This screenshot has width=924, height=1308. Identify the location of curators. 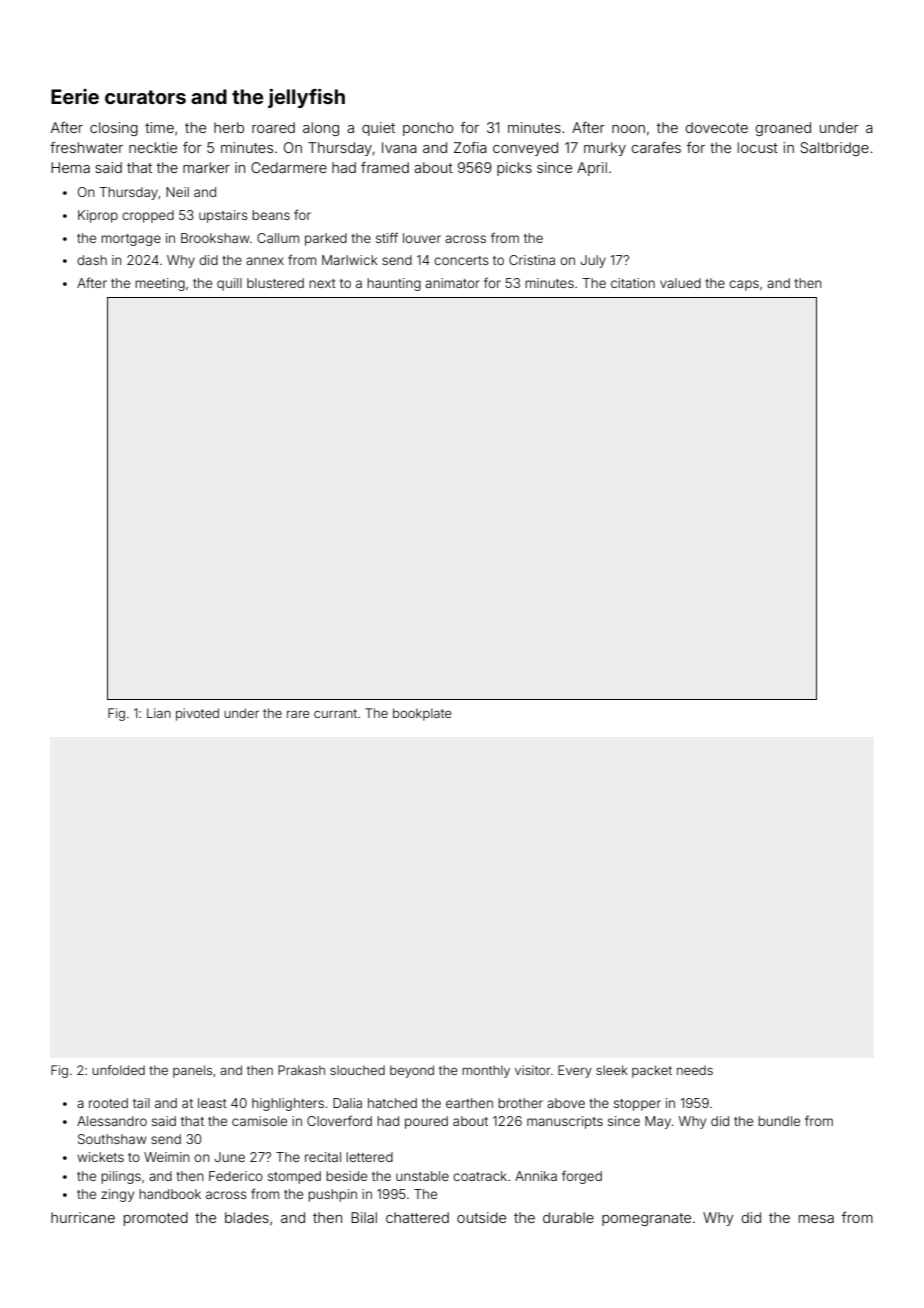
(145, 97).
